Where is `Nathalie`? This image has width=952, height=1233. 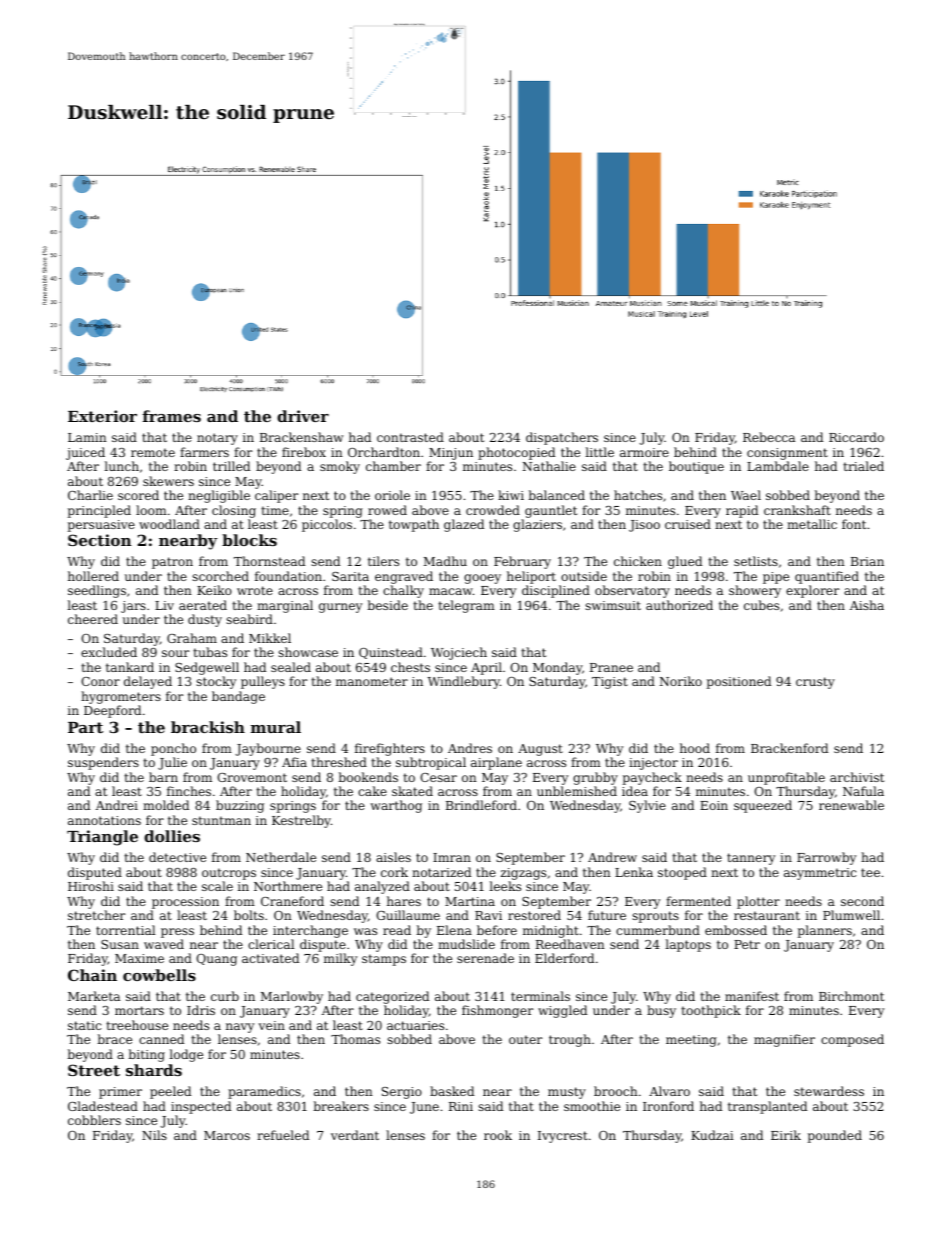 Nathalie is located at coordinates (549, 466).
